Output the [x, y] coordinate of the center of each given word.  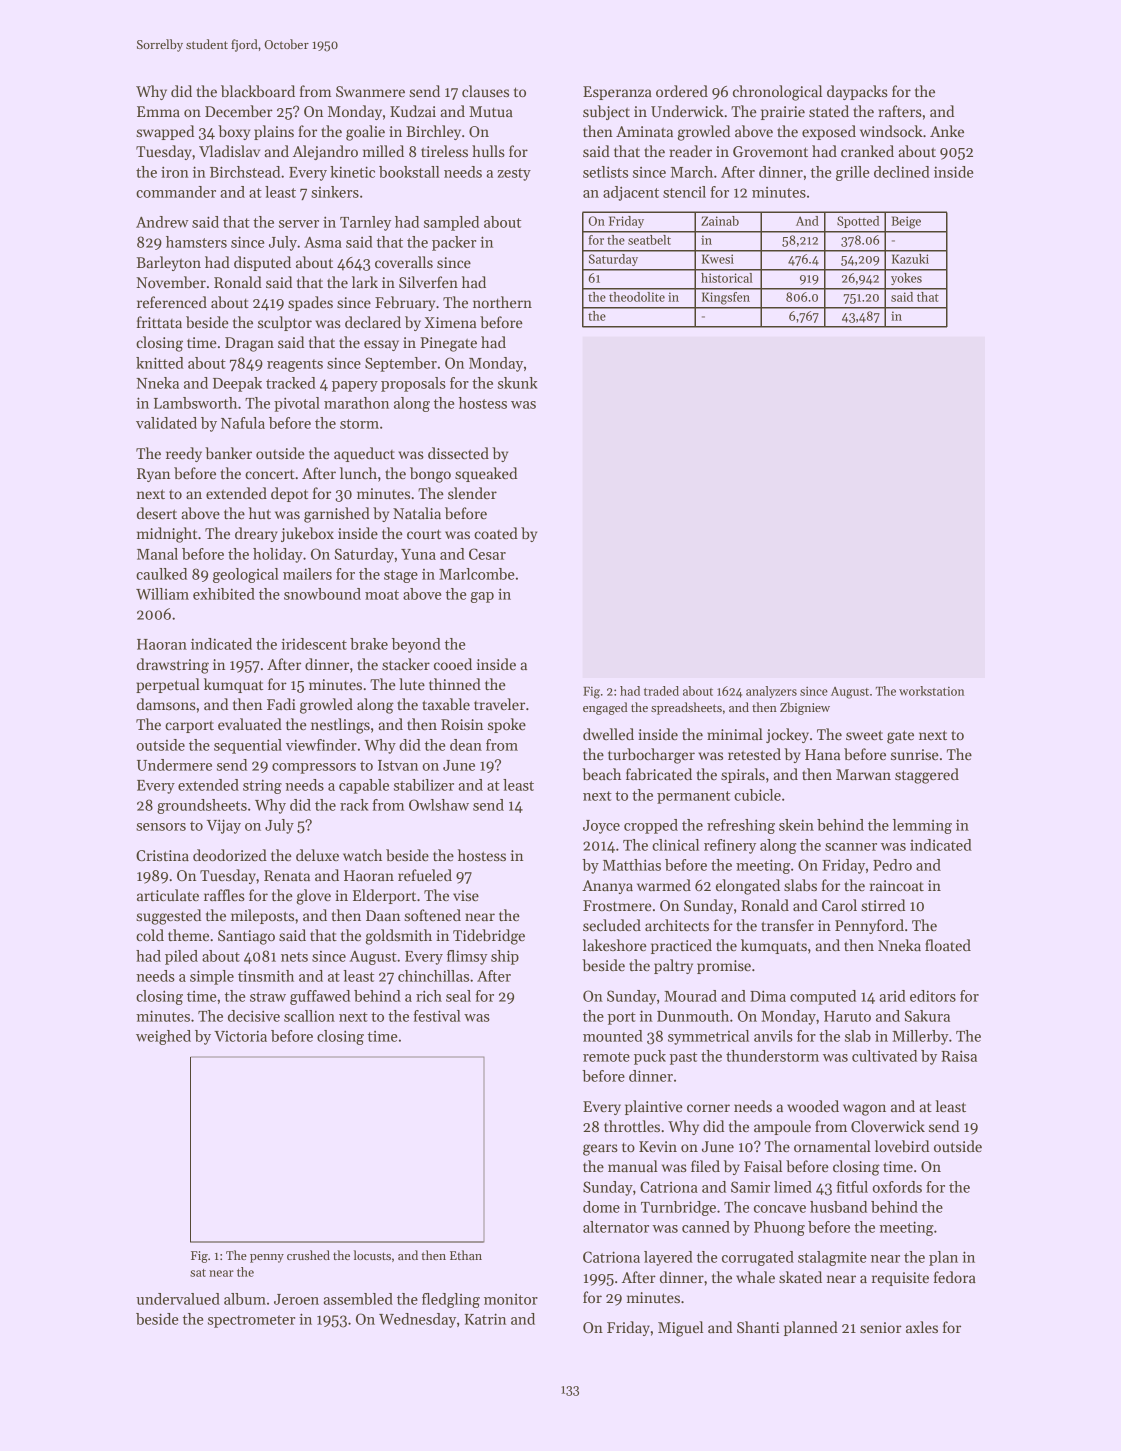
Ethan [466, 1255]
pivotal [297, 404]
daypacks [857, 92]
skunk [517, 383]
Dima [768, 996]
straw [268, 997]
